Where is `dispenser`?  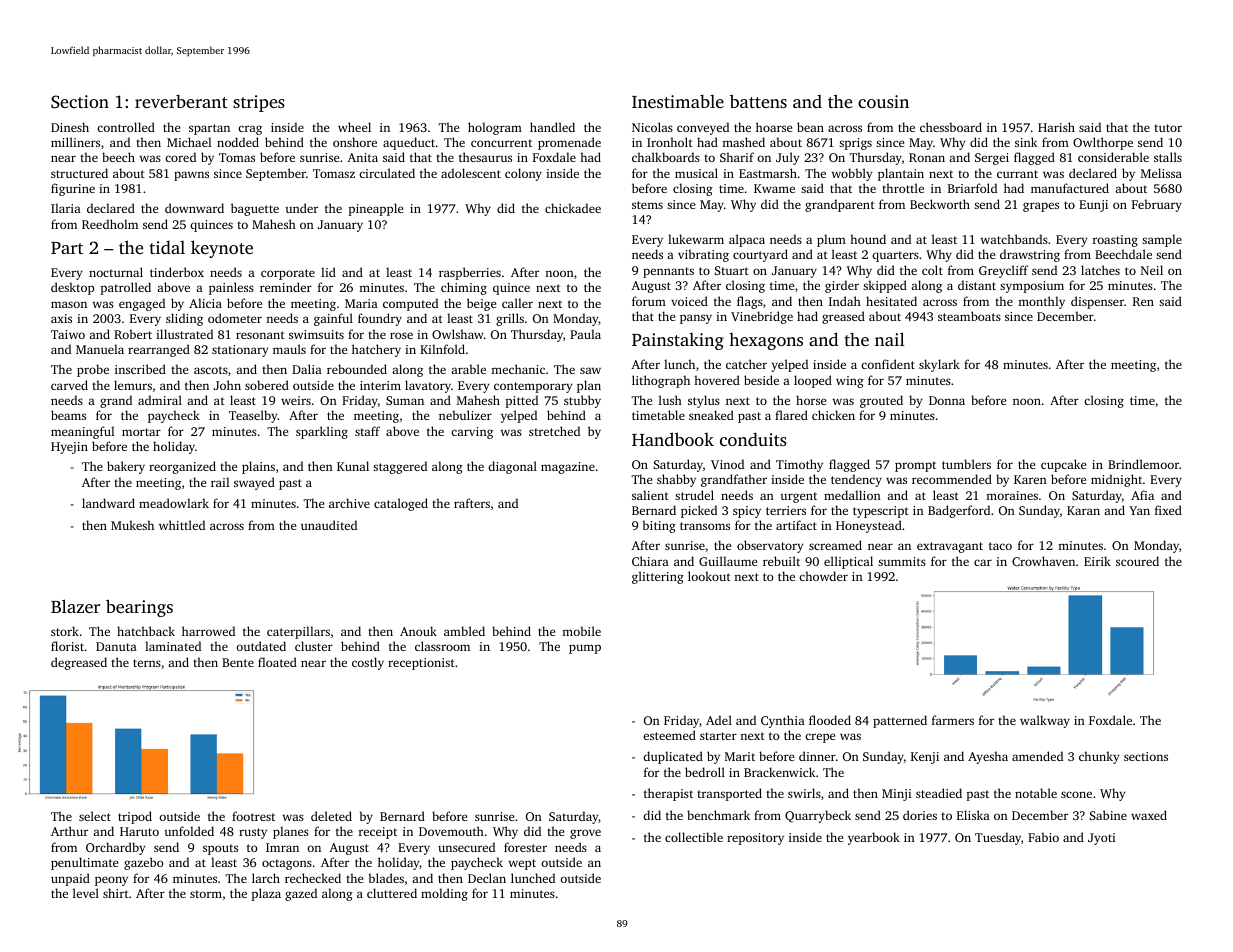 dispenser is located at coordinates (1097, 302).
